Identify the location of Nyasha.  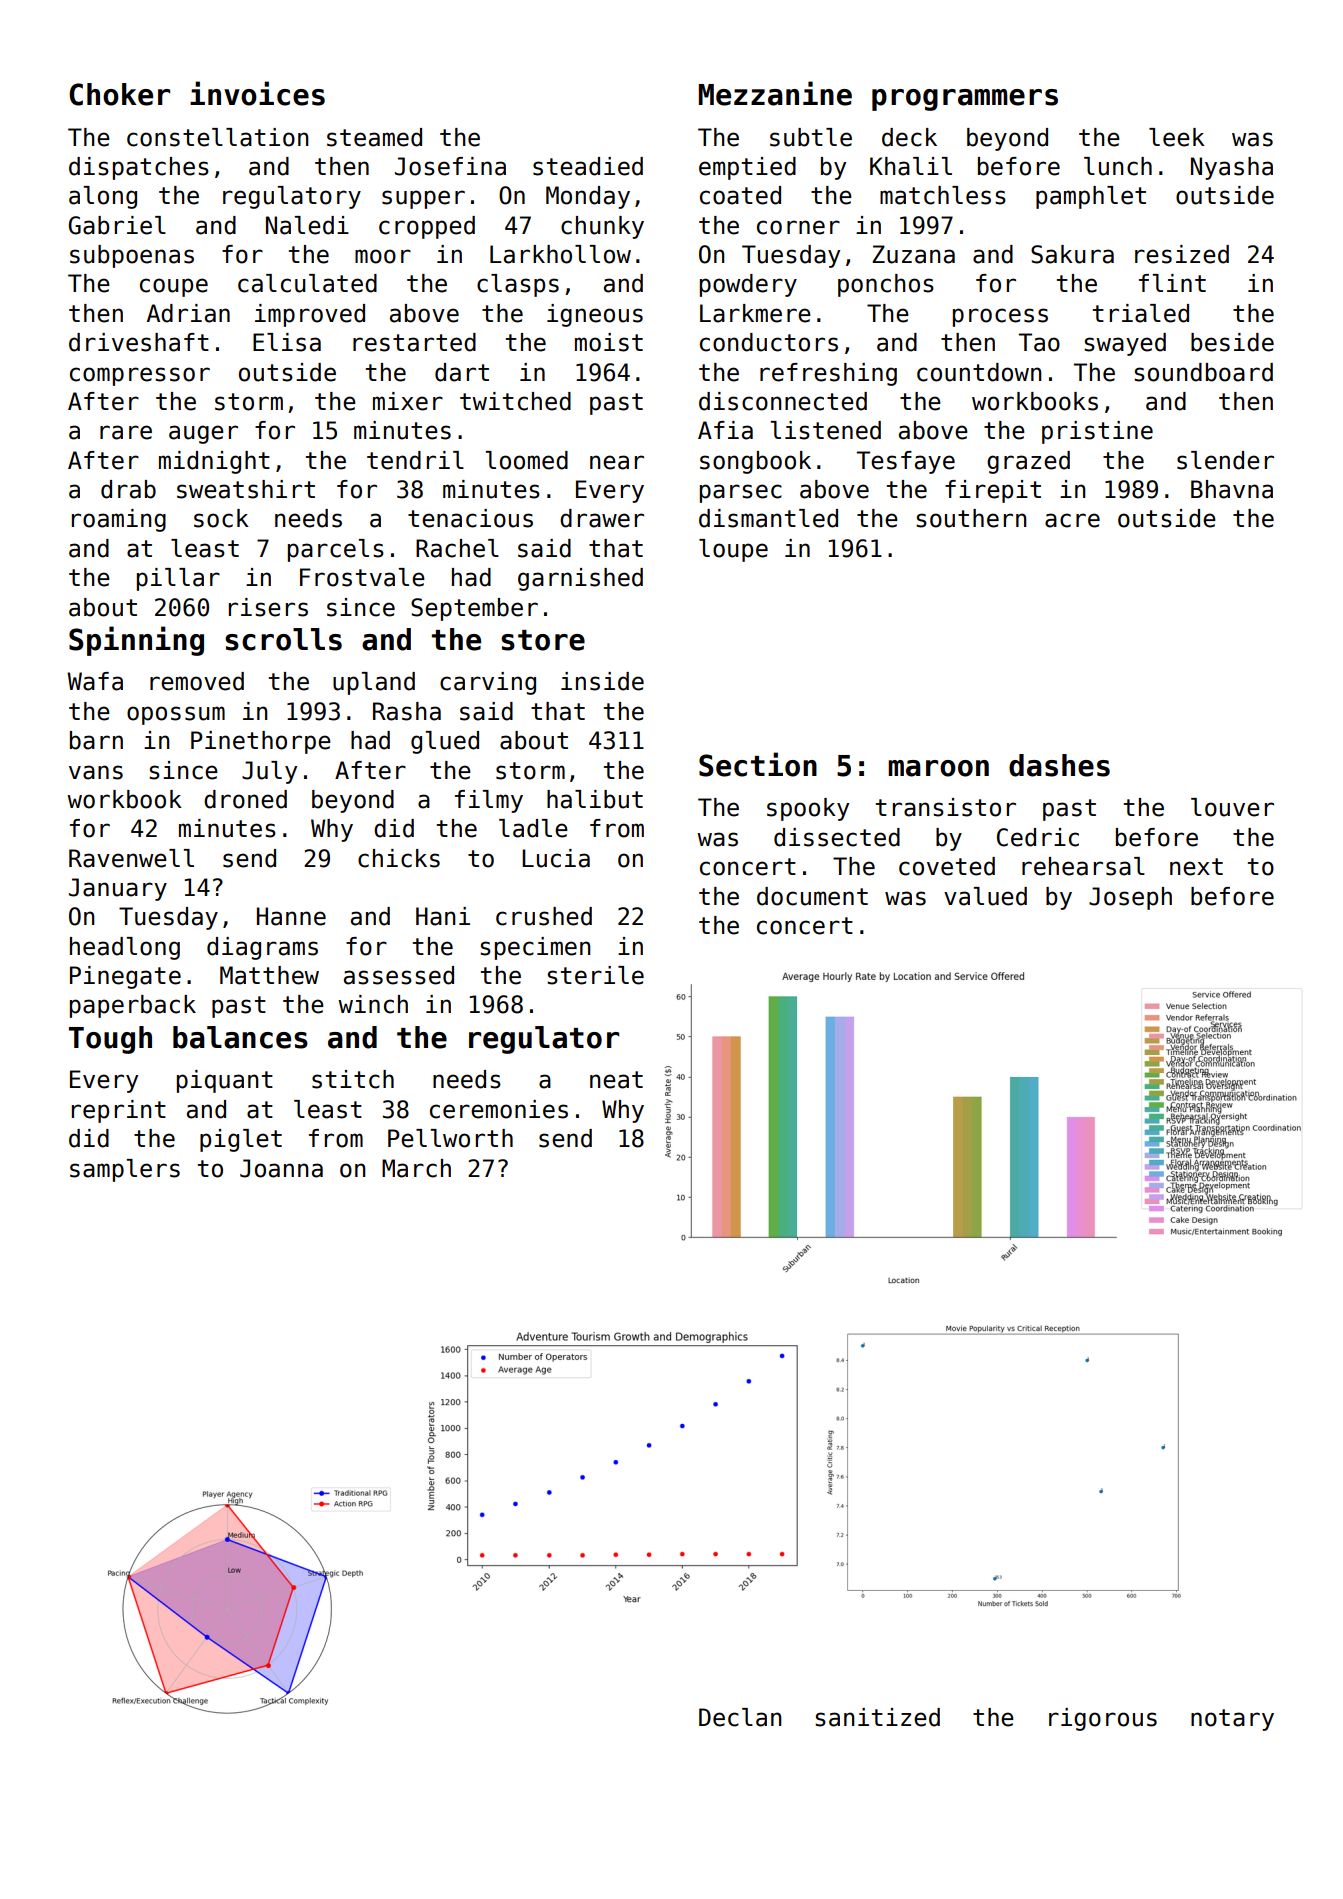
(1232, 168).
